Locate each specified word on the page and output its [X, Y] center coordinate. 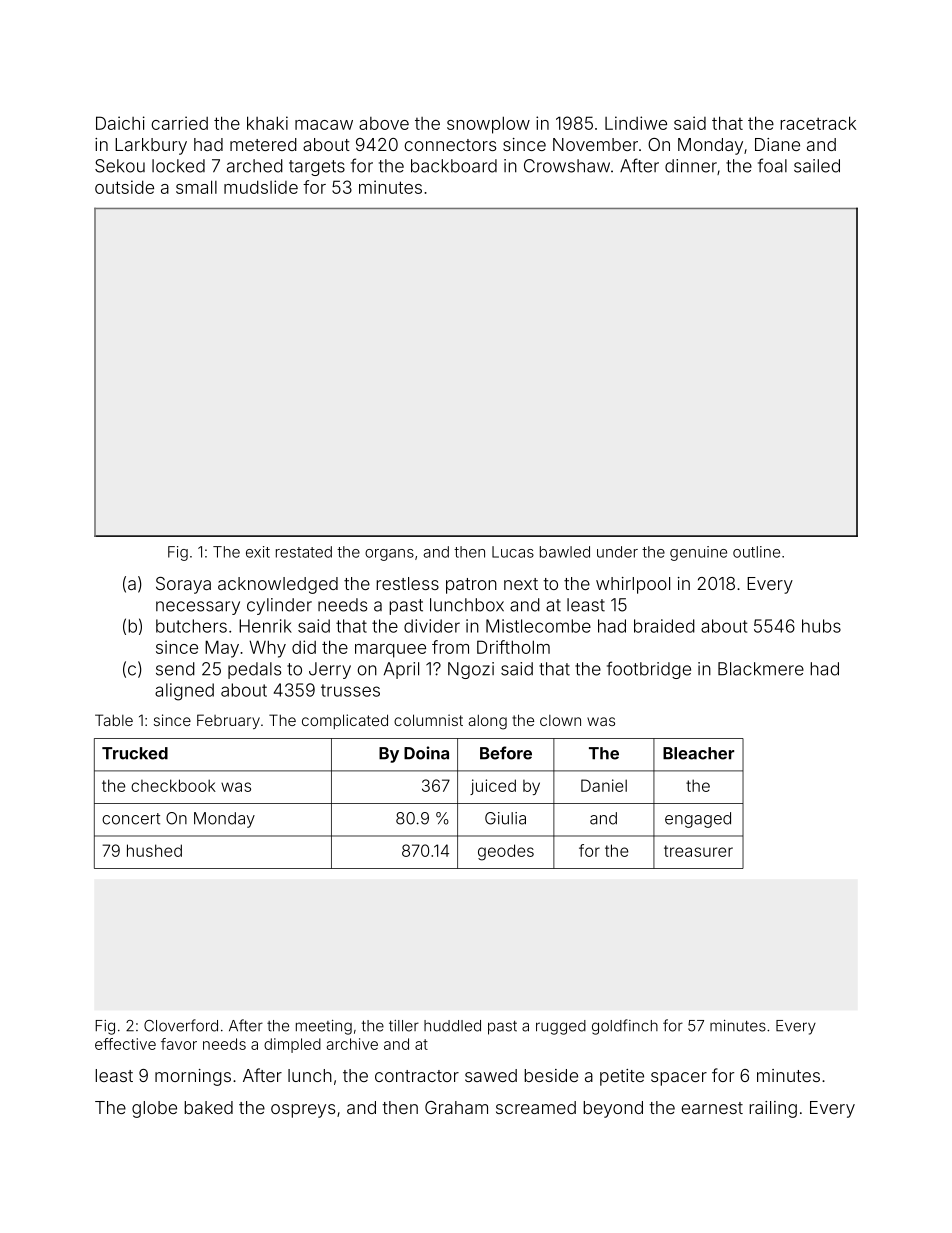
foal [772, 165]
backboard [454, 166]
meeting [324, 1027]
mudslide [261, 187]
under [617, 552]
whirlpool [633, 585]
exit [258, 552]
